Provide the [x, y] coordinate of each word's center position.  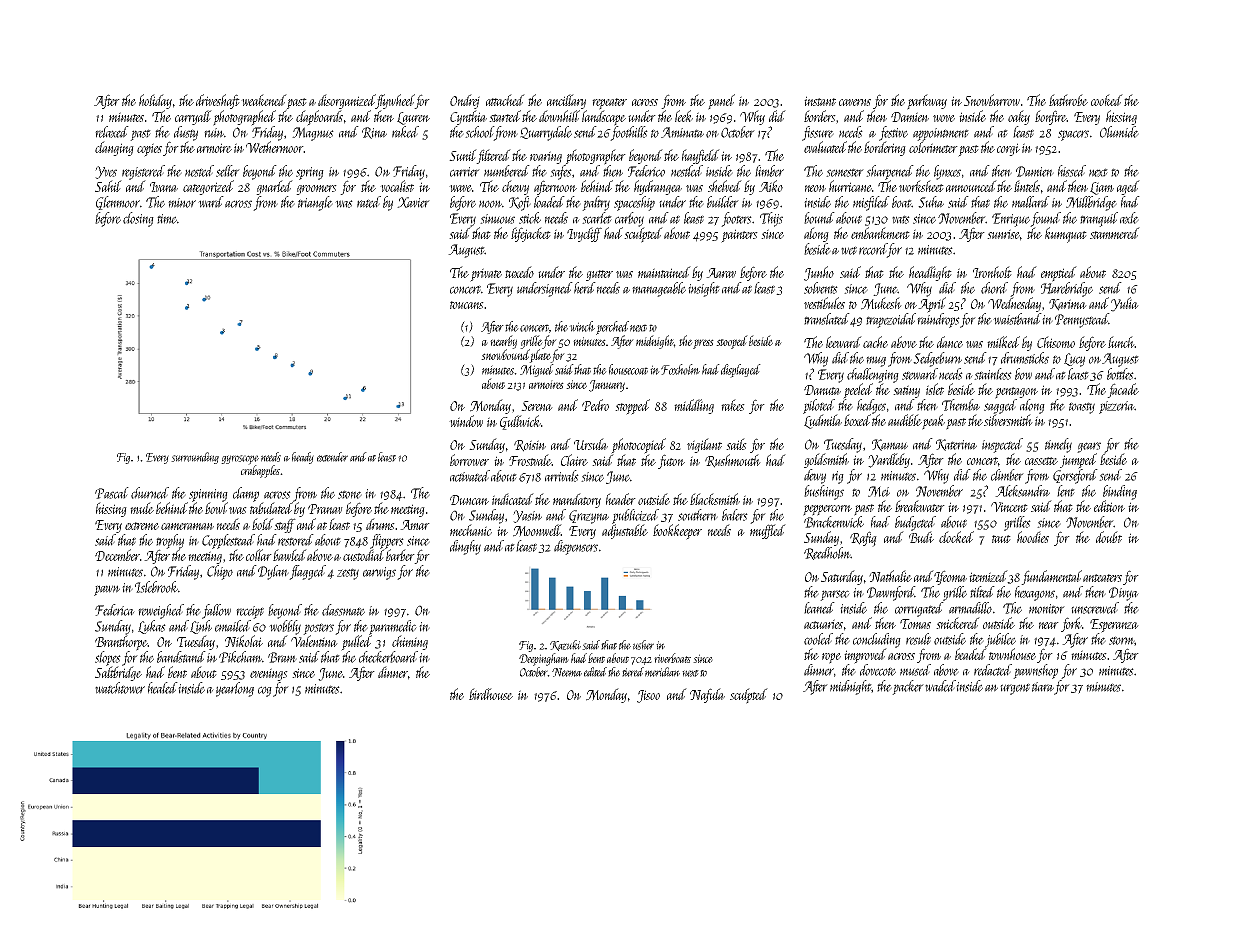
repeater [609, 104]
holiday [155, 101]
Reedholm [827, 553]
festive [893, 133]
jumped [1078, 461]
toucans [467, 305]
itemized [988, 576]
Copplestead [228, 541]
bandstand [181, 657]
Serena [537, 406]
